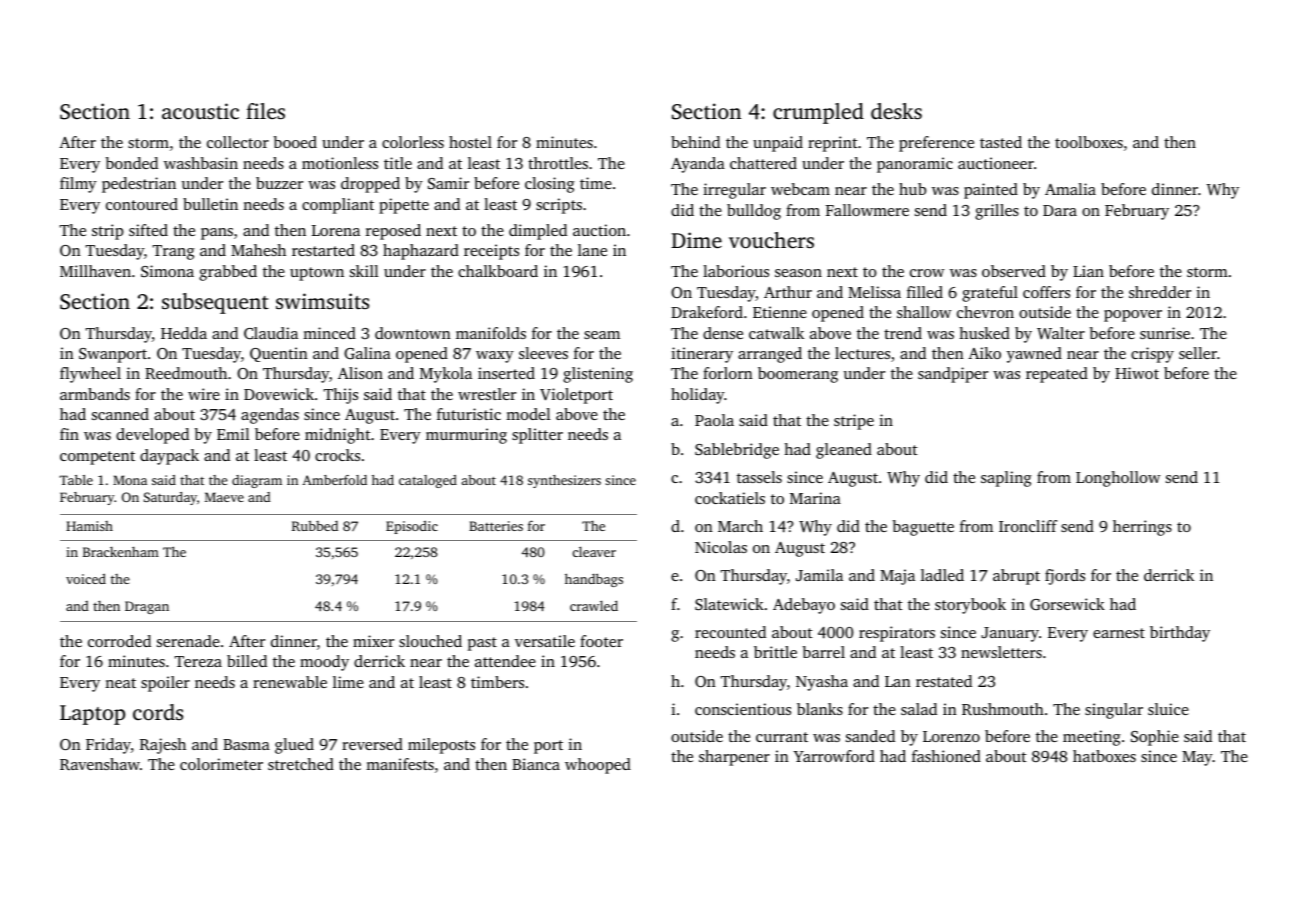  Describe the element at coordinates (132, 163) in the screenshot. I see `bonded` at that location.
